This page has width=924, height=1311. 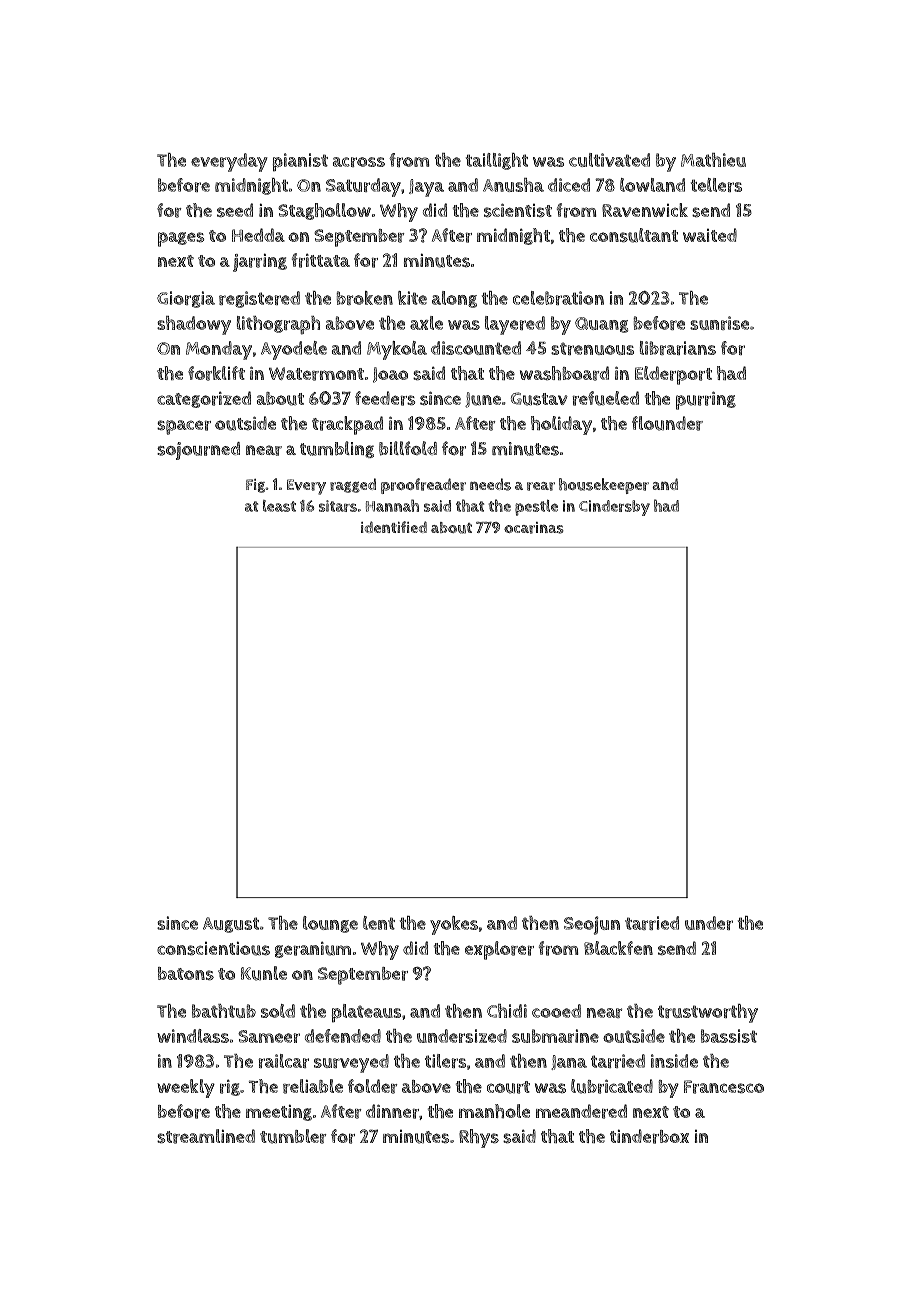 I want to click on Monday, so click(x=219, y=350).
